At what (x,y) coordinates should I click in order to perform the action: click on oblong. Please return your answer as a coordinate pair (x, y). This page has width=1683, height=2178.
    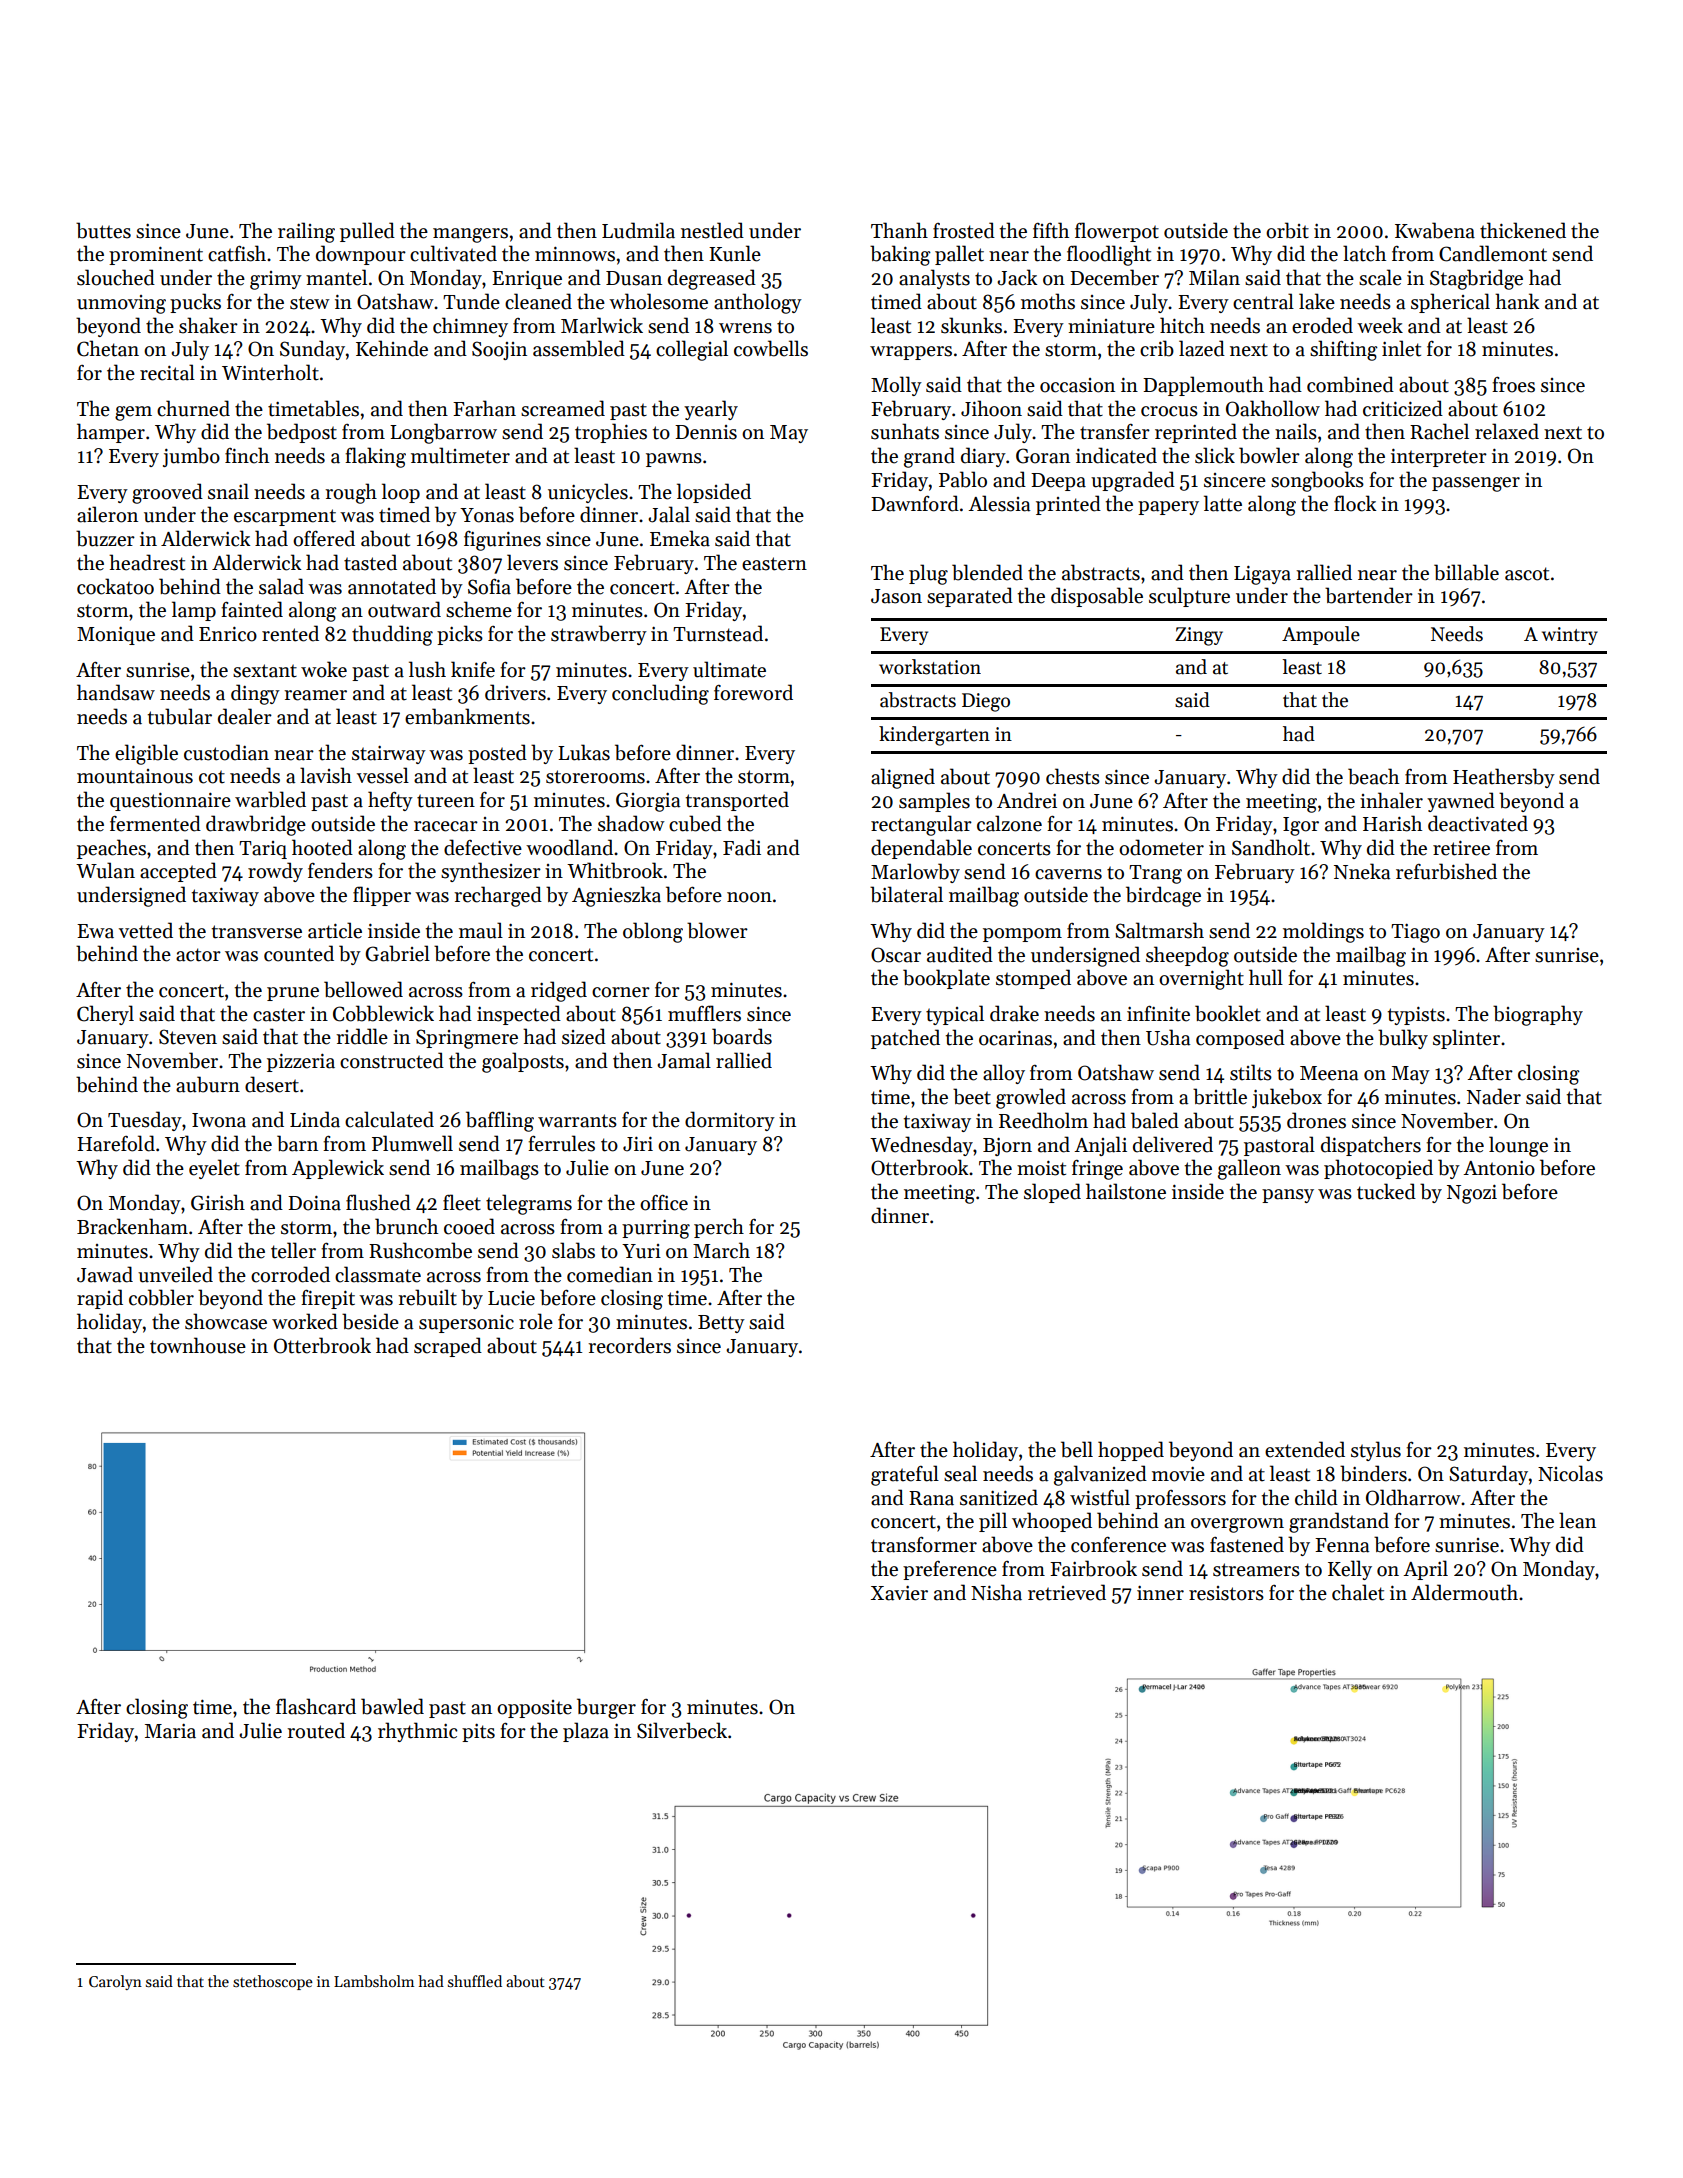
    Looking at the image, I should click on (653, 932).
